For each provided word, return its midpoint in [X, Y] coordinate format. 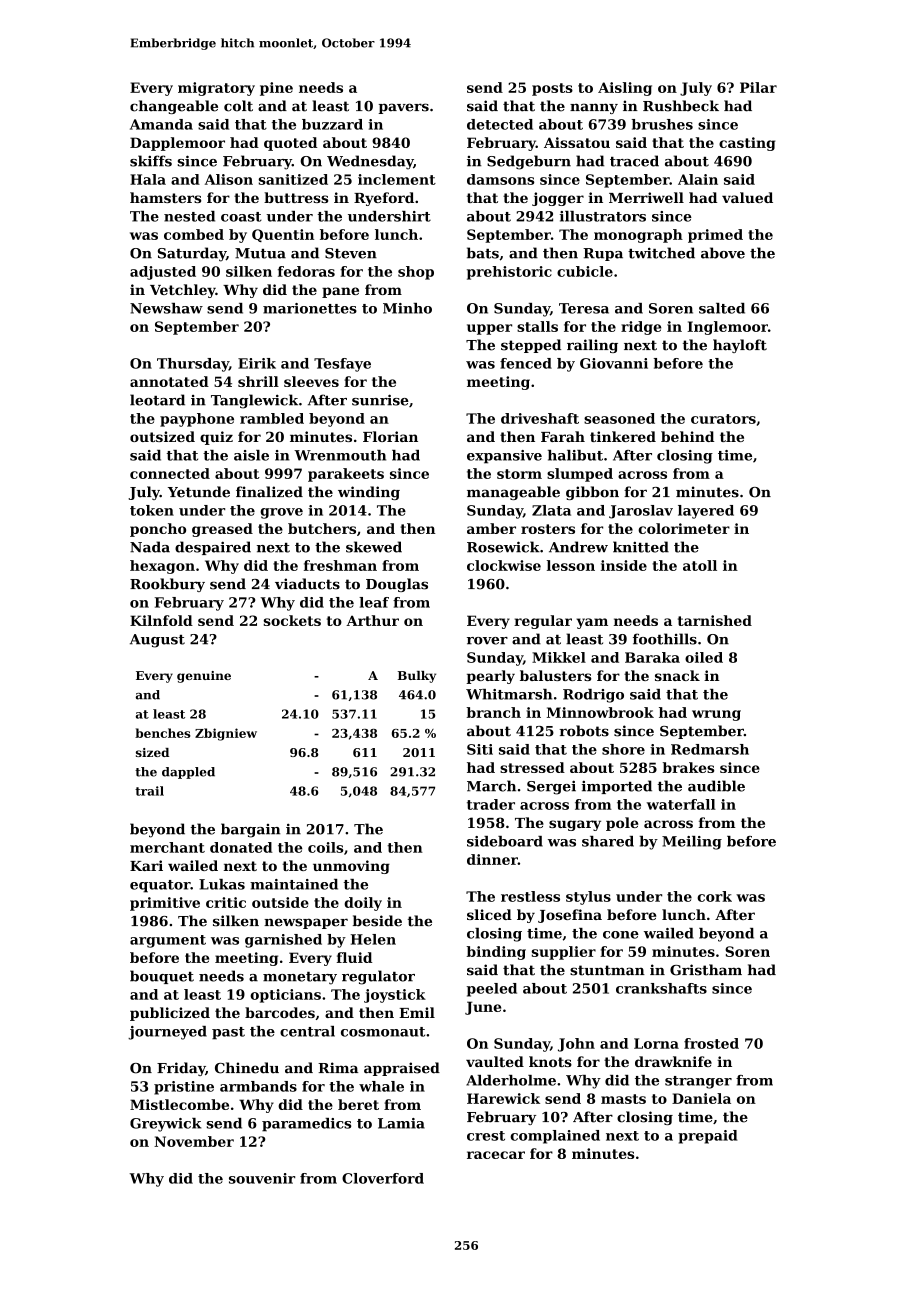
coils [325, 847]
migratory [216, 89]
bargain [250, 830]
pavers [404, 108]
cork [714, 896]
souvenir [262, 1178]
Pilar [758, 87]
